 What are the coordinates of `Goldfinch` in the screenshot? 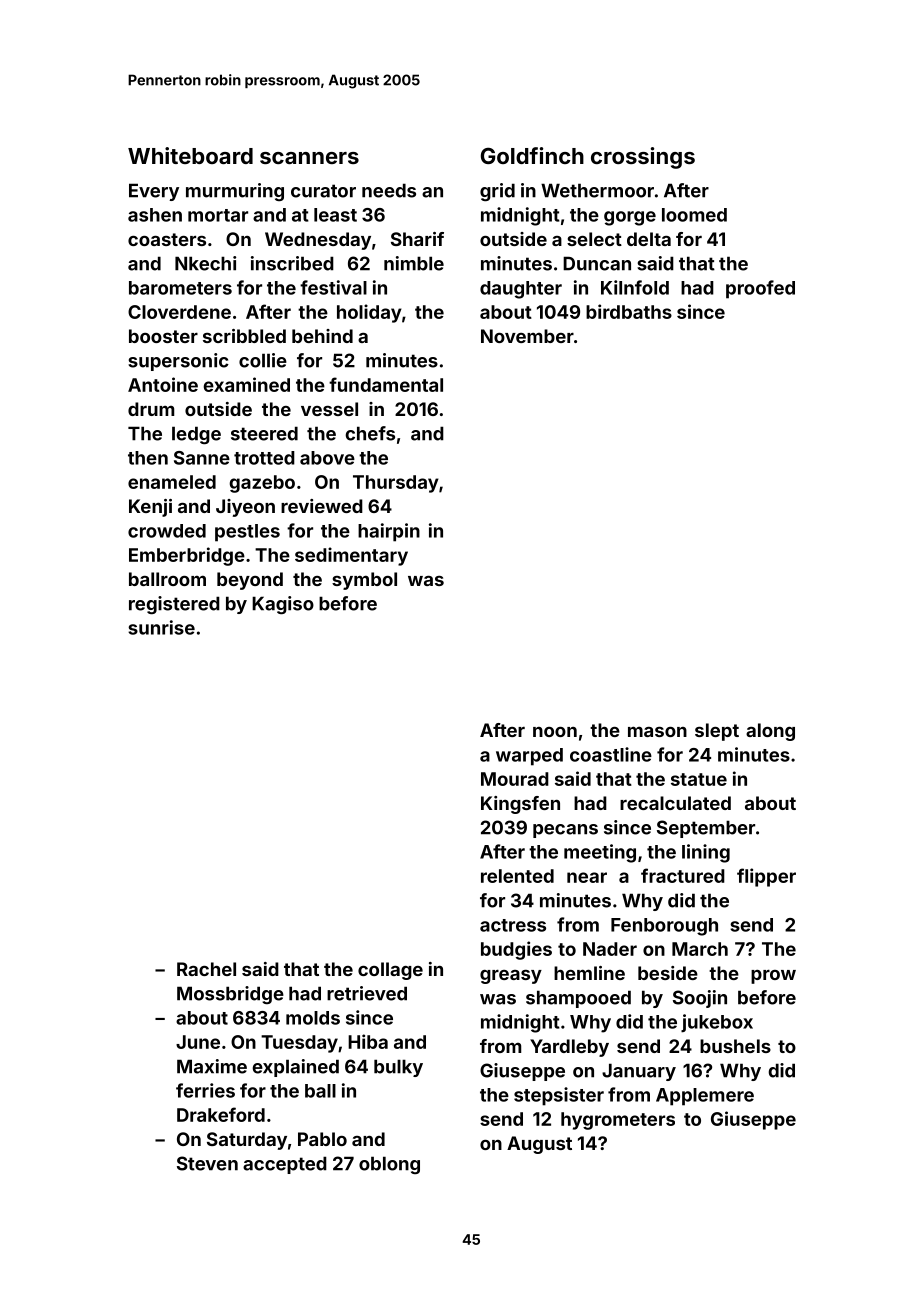 It's located at (532, 155).
